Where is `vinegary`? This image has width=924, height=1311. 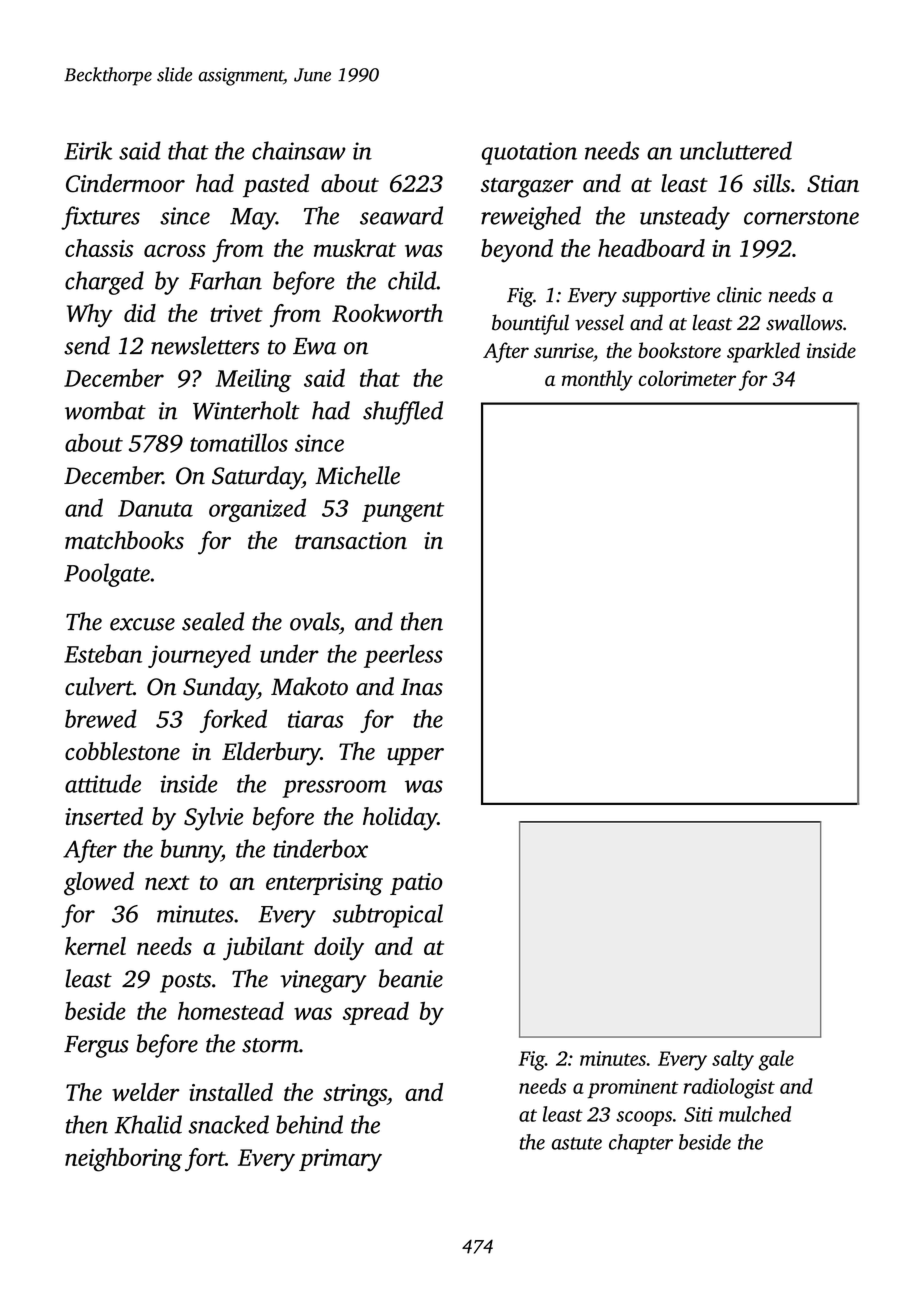
vinegary is located at coordinates (323, 981).
